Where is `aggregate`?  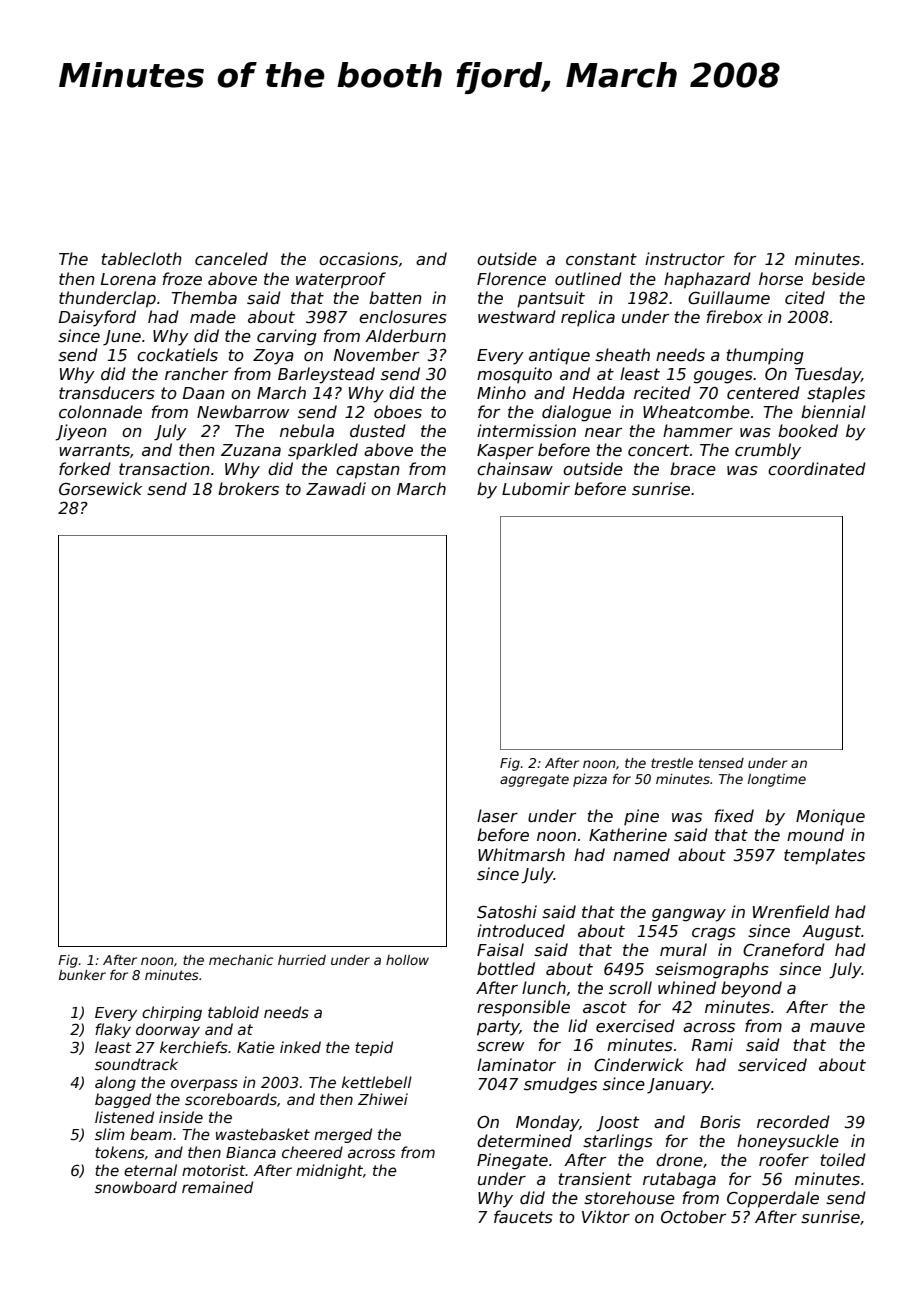 aggregate is located at coordinates (534, 780).
